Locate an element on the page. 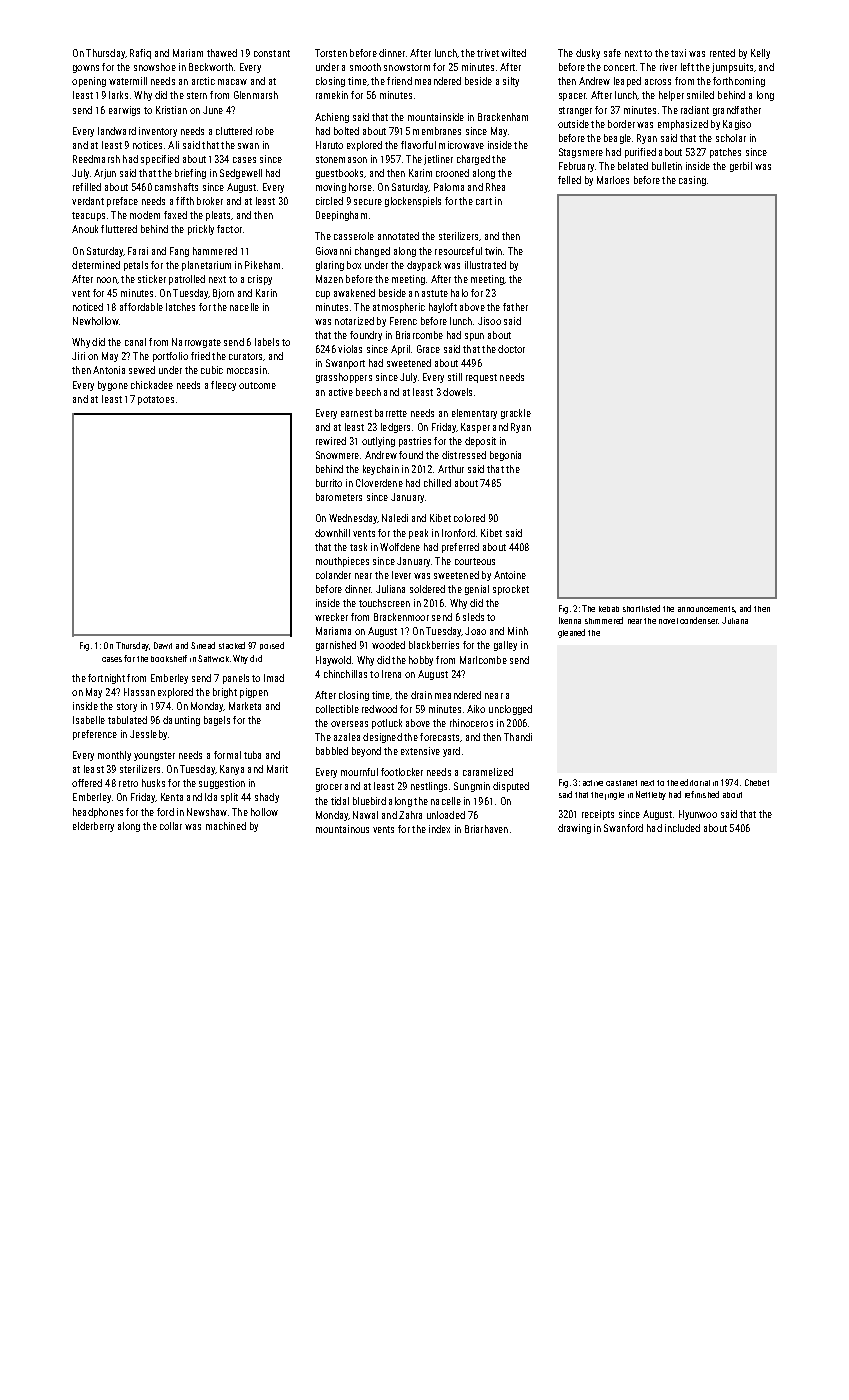  rented is located at coordinates (722, 53).
